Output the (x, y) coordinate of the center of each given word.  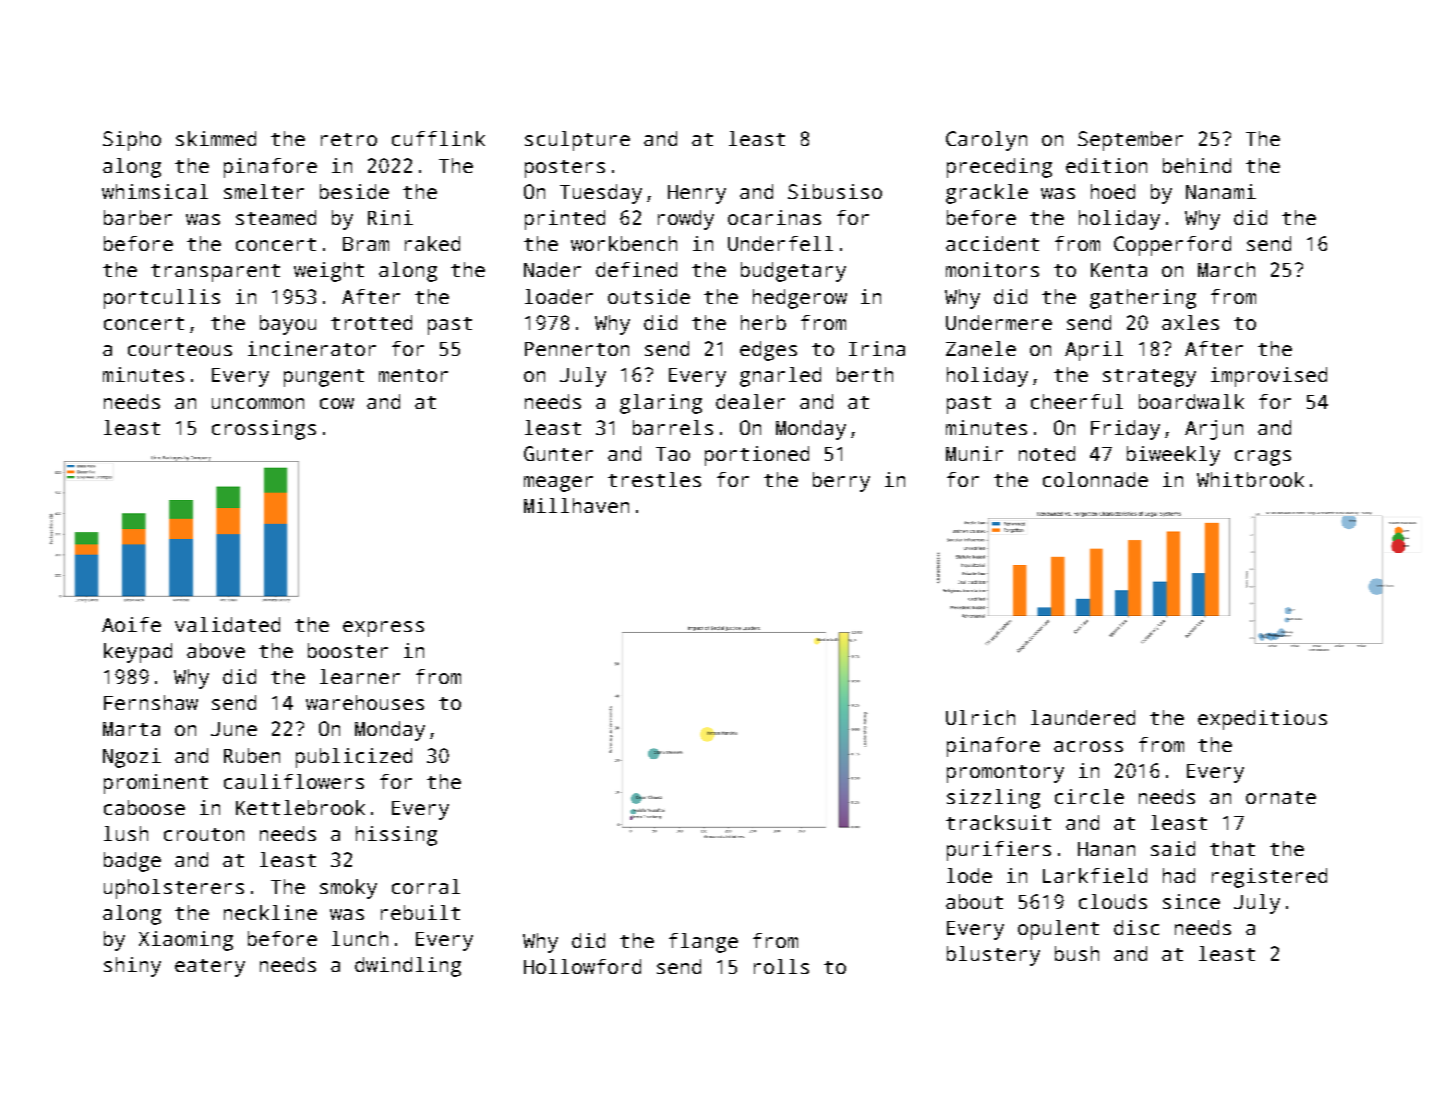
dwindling (408, 967)
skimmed (216, 138)
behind (1197, 165)
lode (969, 875)
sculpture (577, 141)
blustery (993, 956)
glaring (661, 404)
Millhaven (576, 505)
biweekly (1173, 456)
